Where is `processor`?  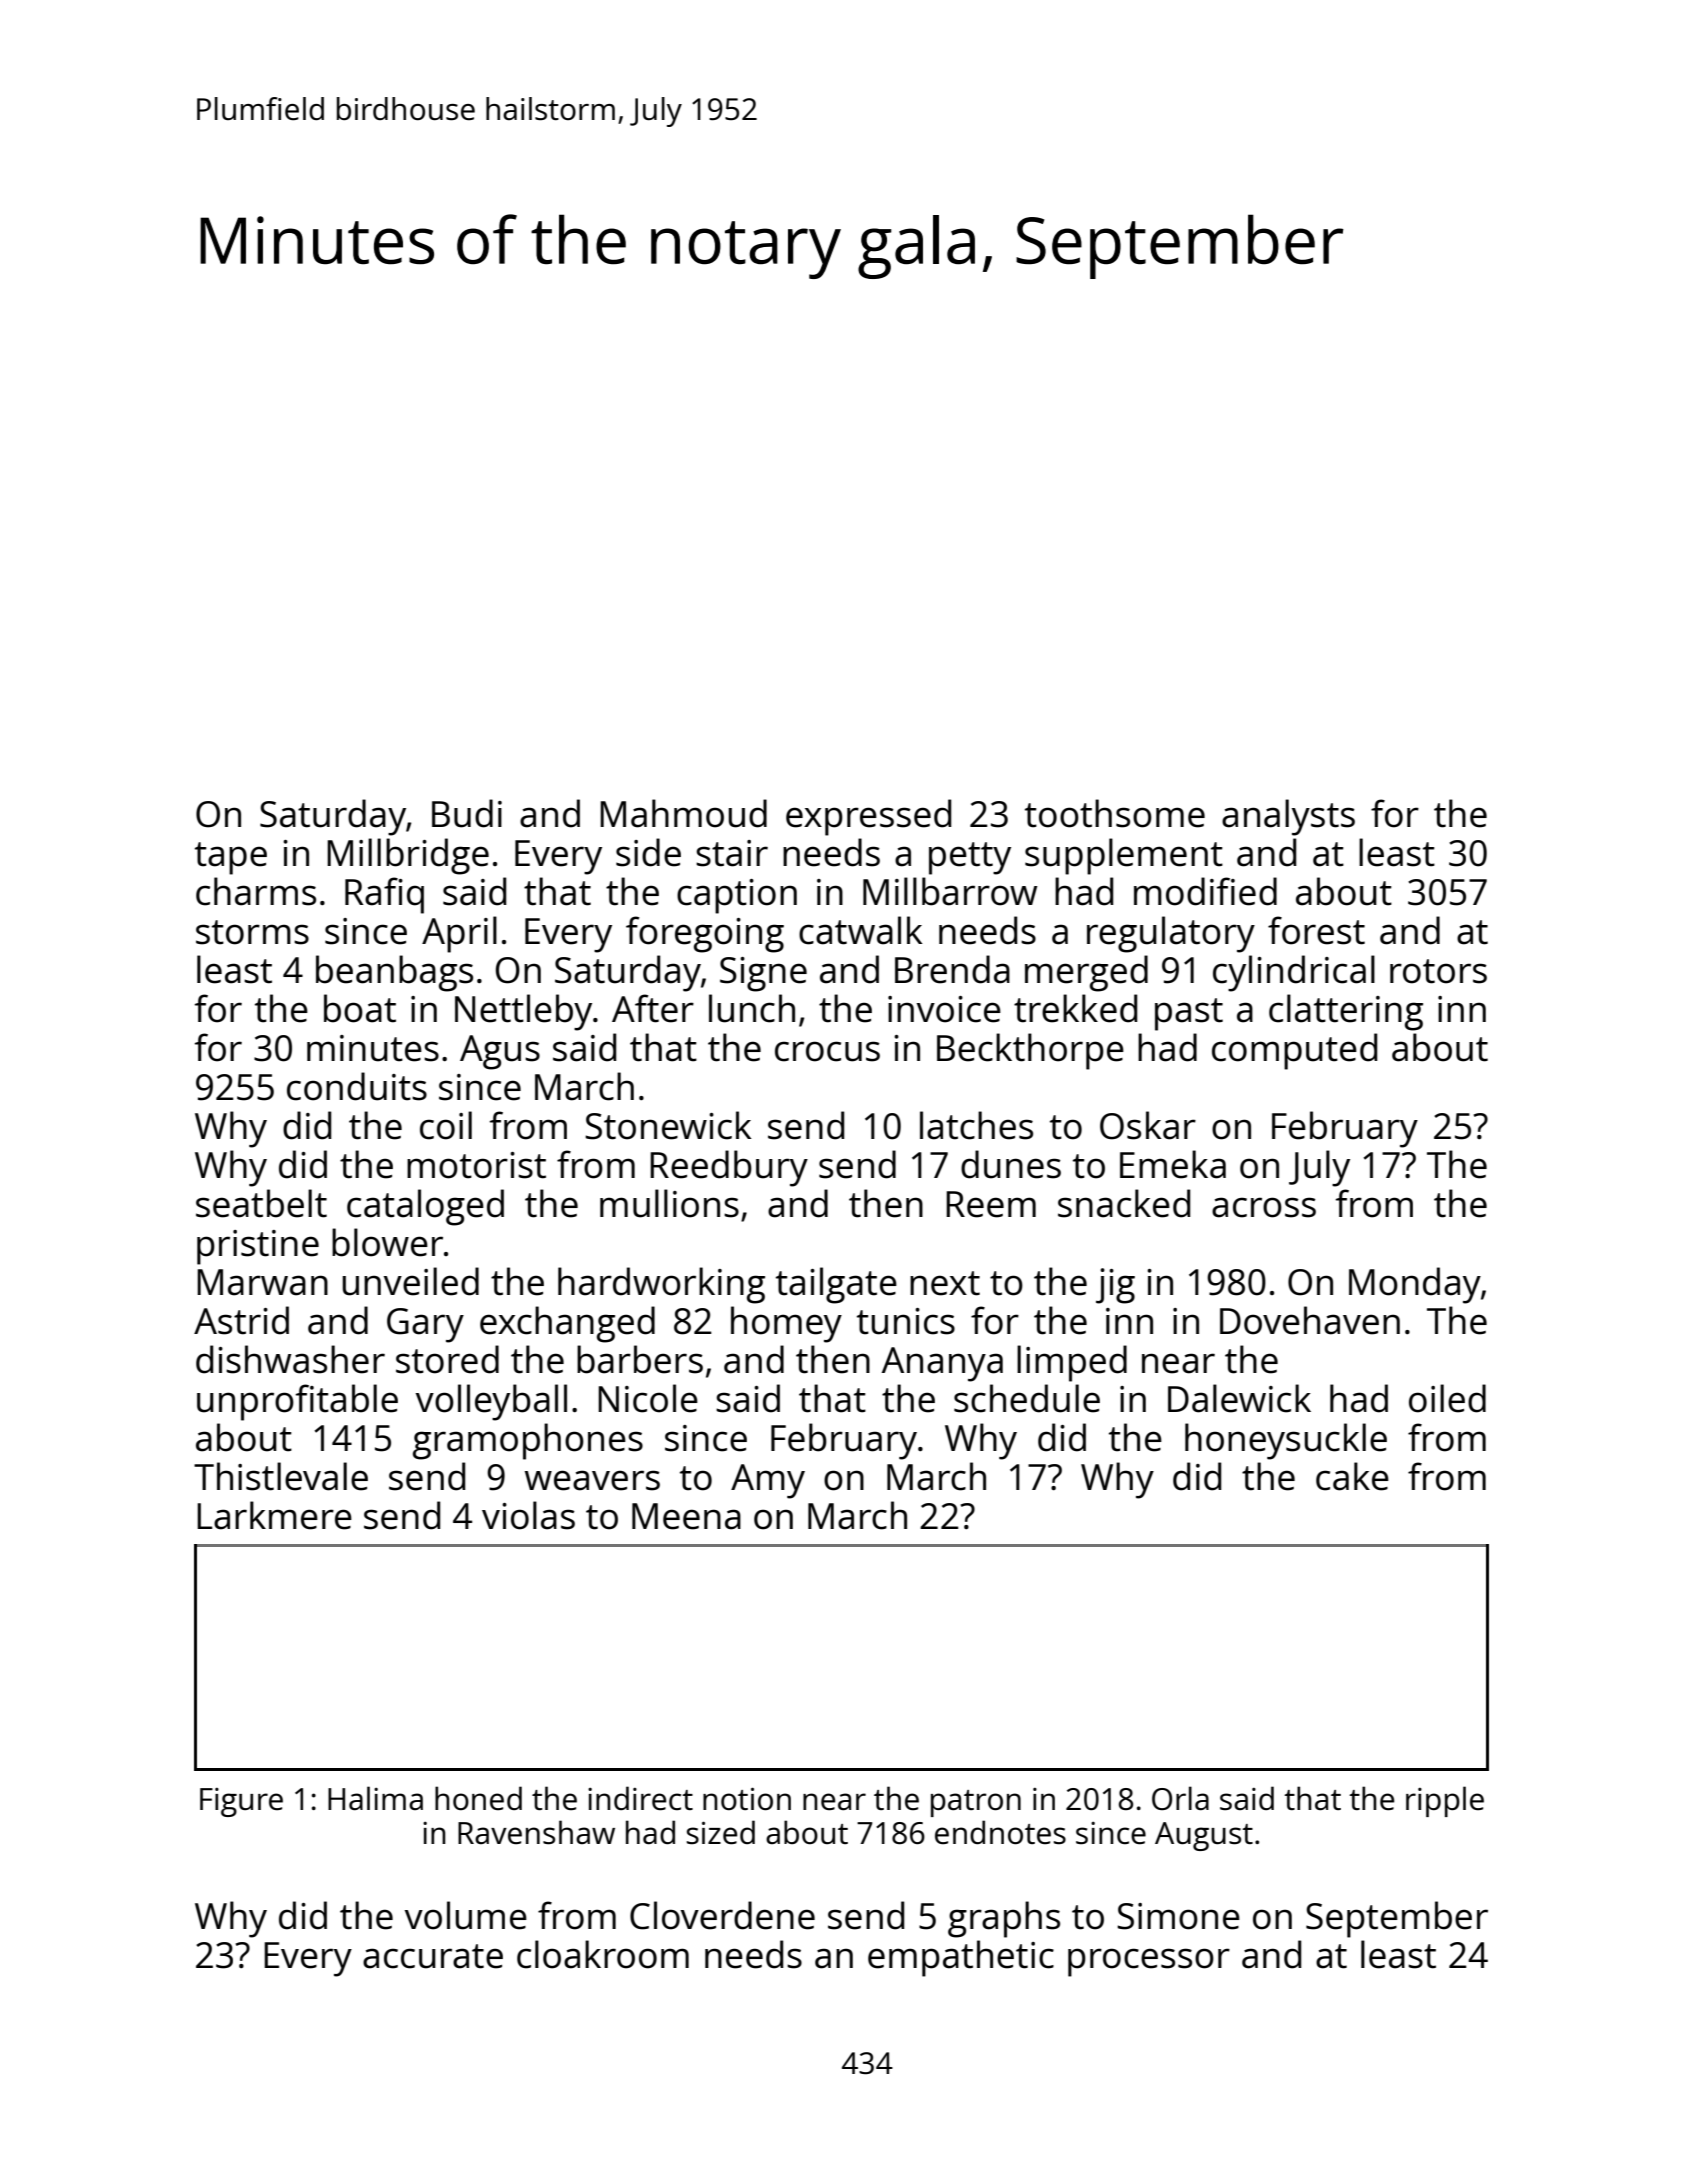
processor is located at coordinates (1149, 1962).
